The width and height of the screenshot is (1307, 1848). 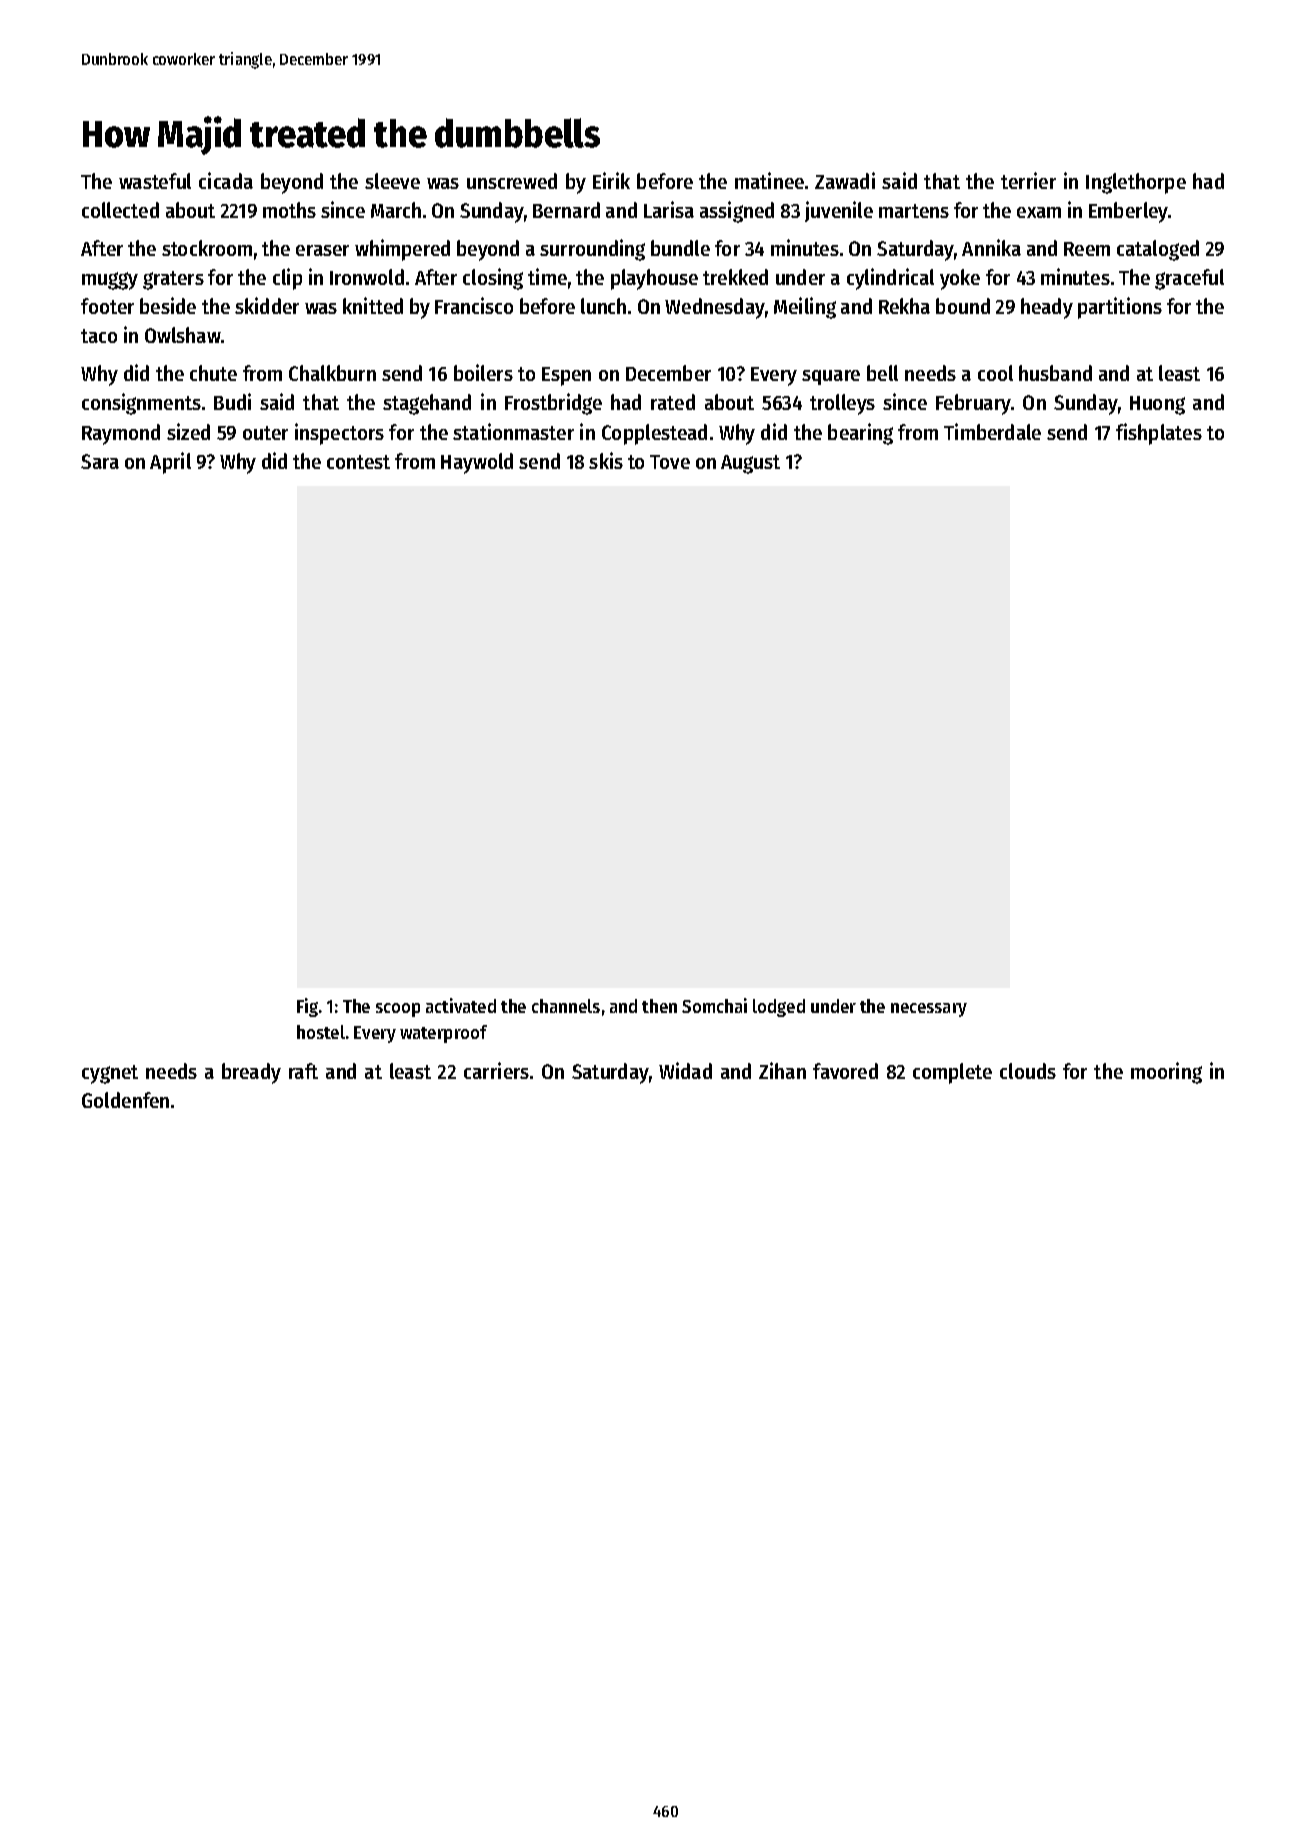 I want to click on Zihan, so click(x=782, y=1070).
